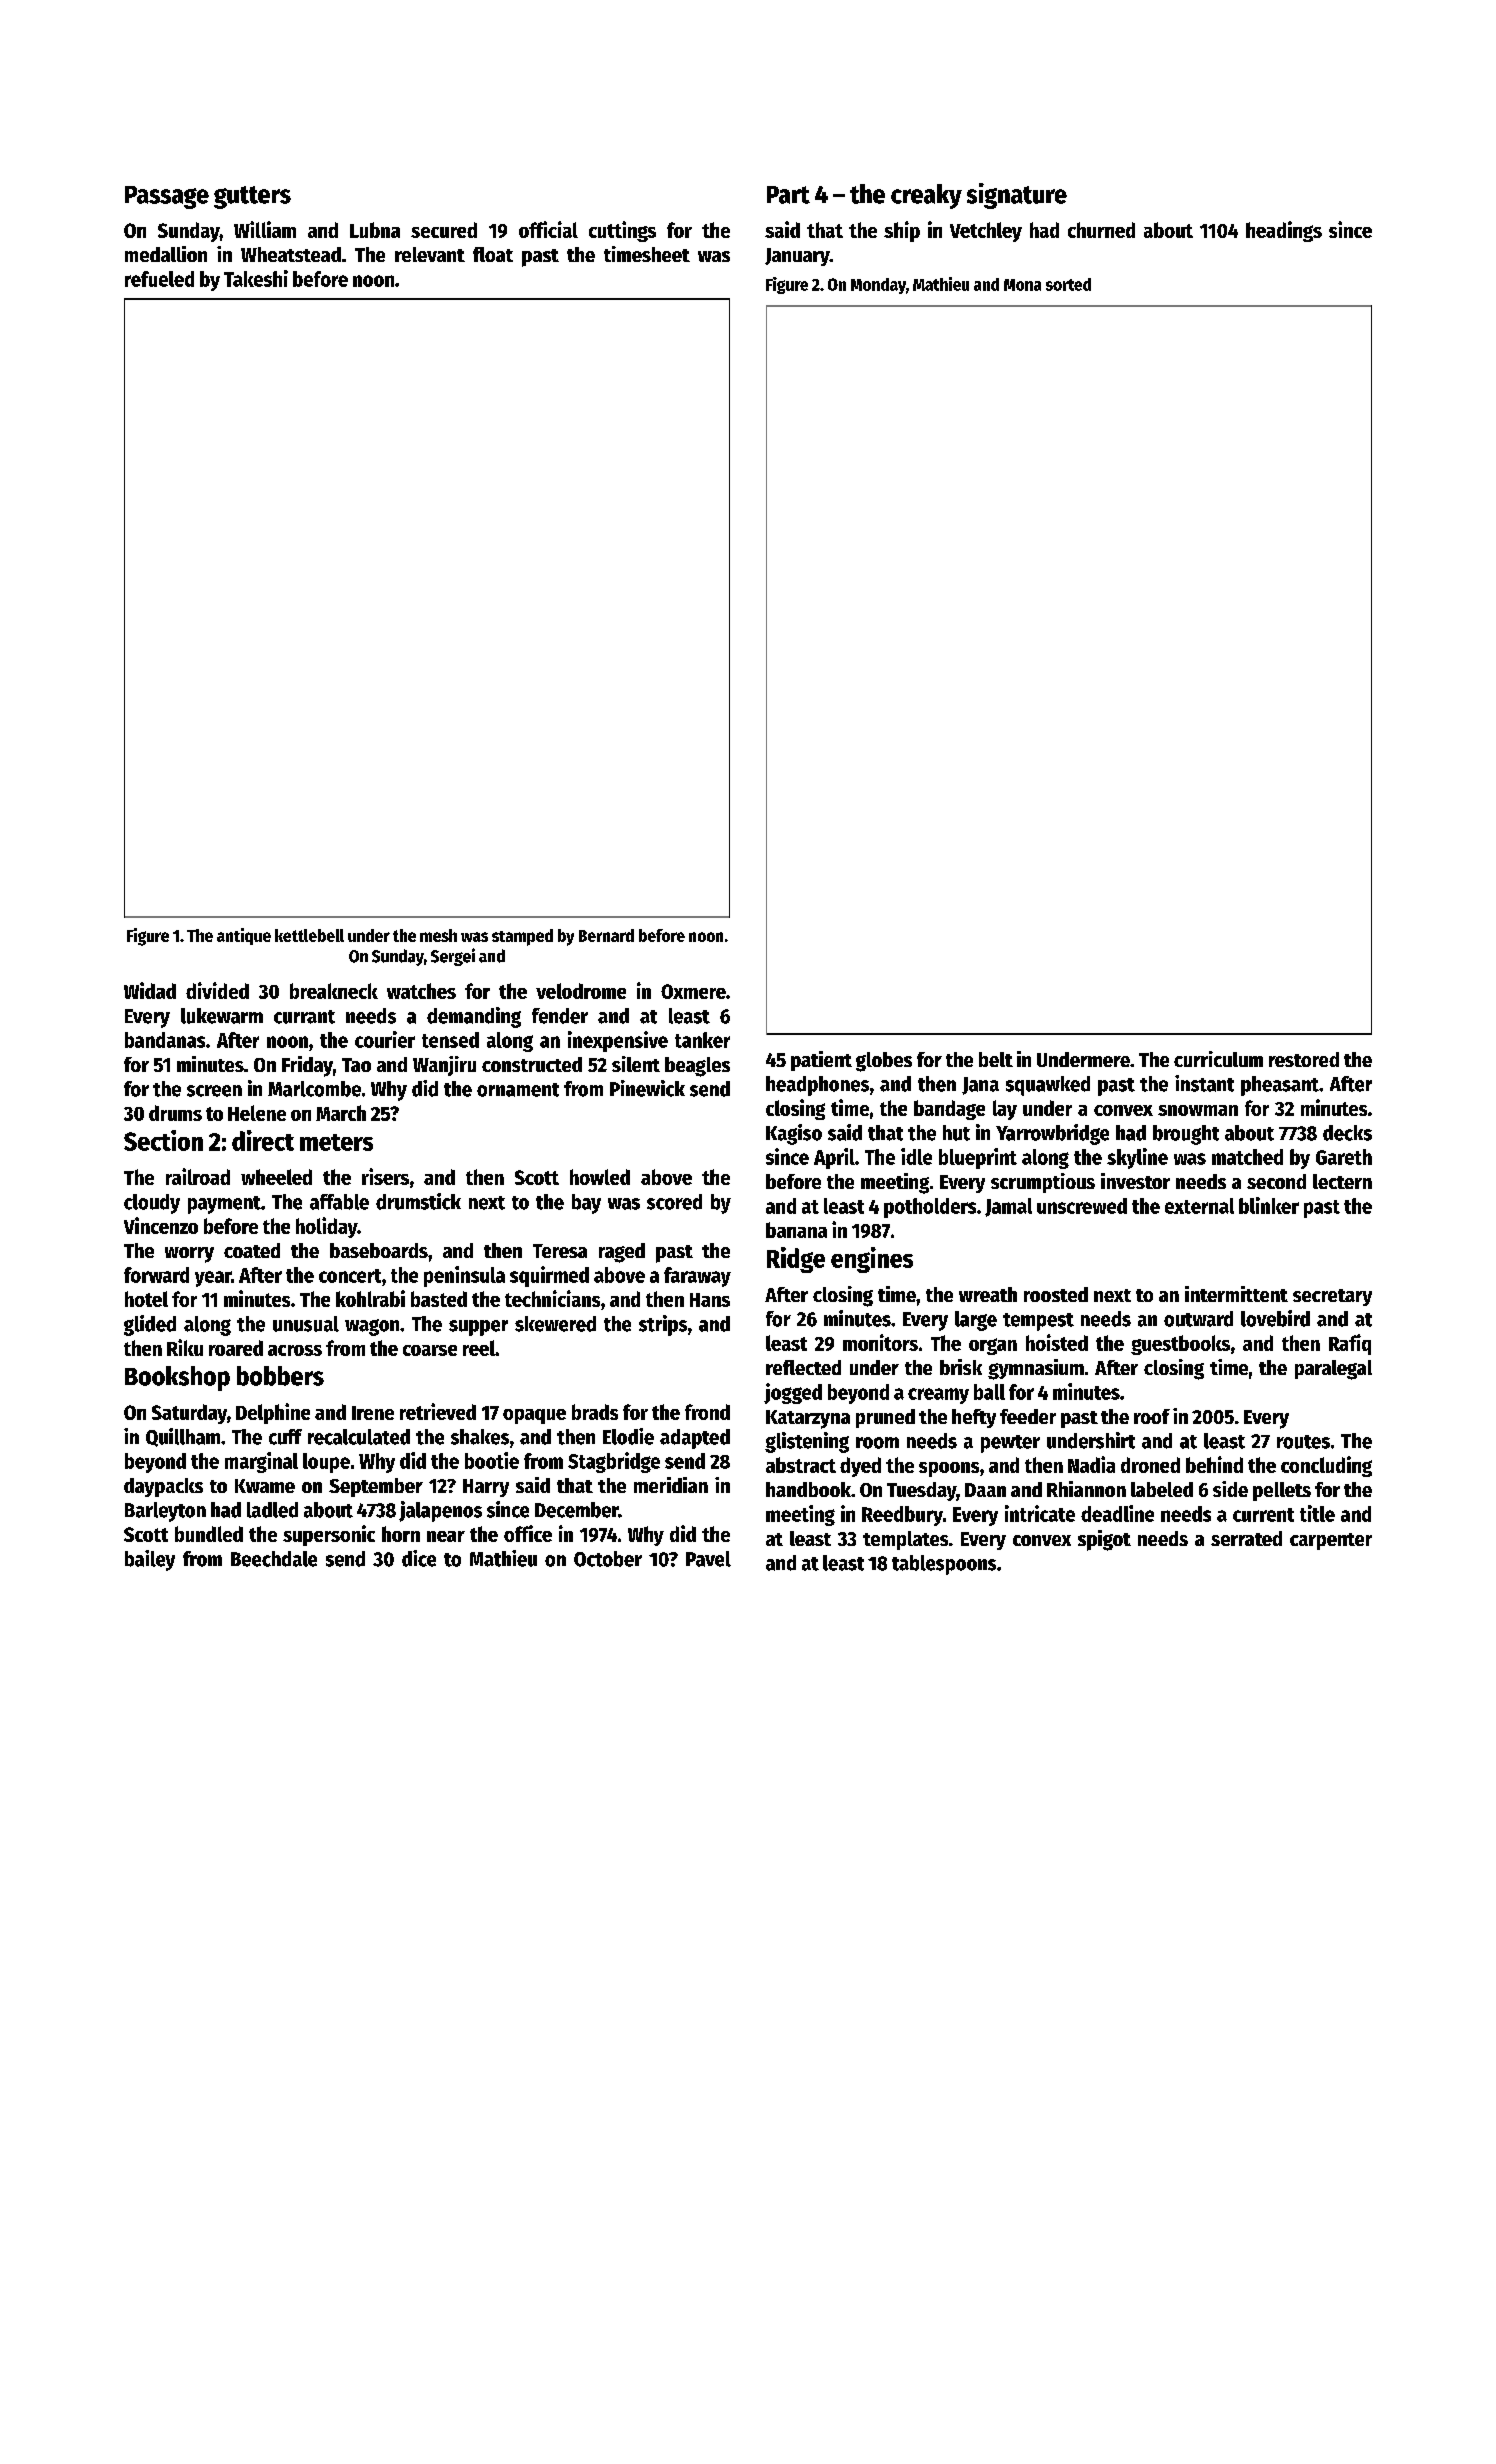 The height and width of the document is (2464, 1496). I want to click on January, so click(797, 257).
